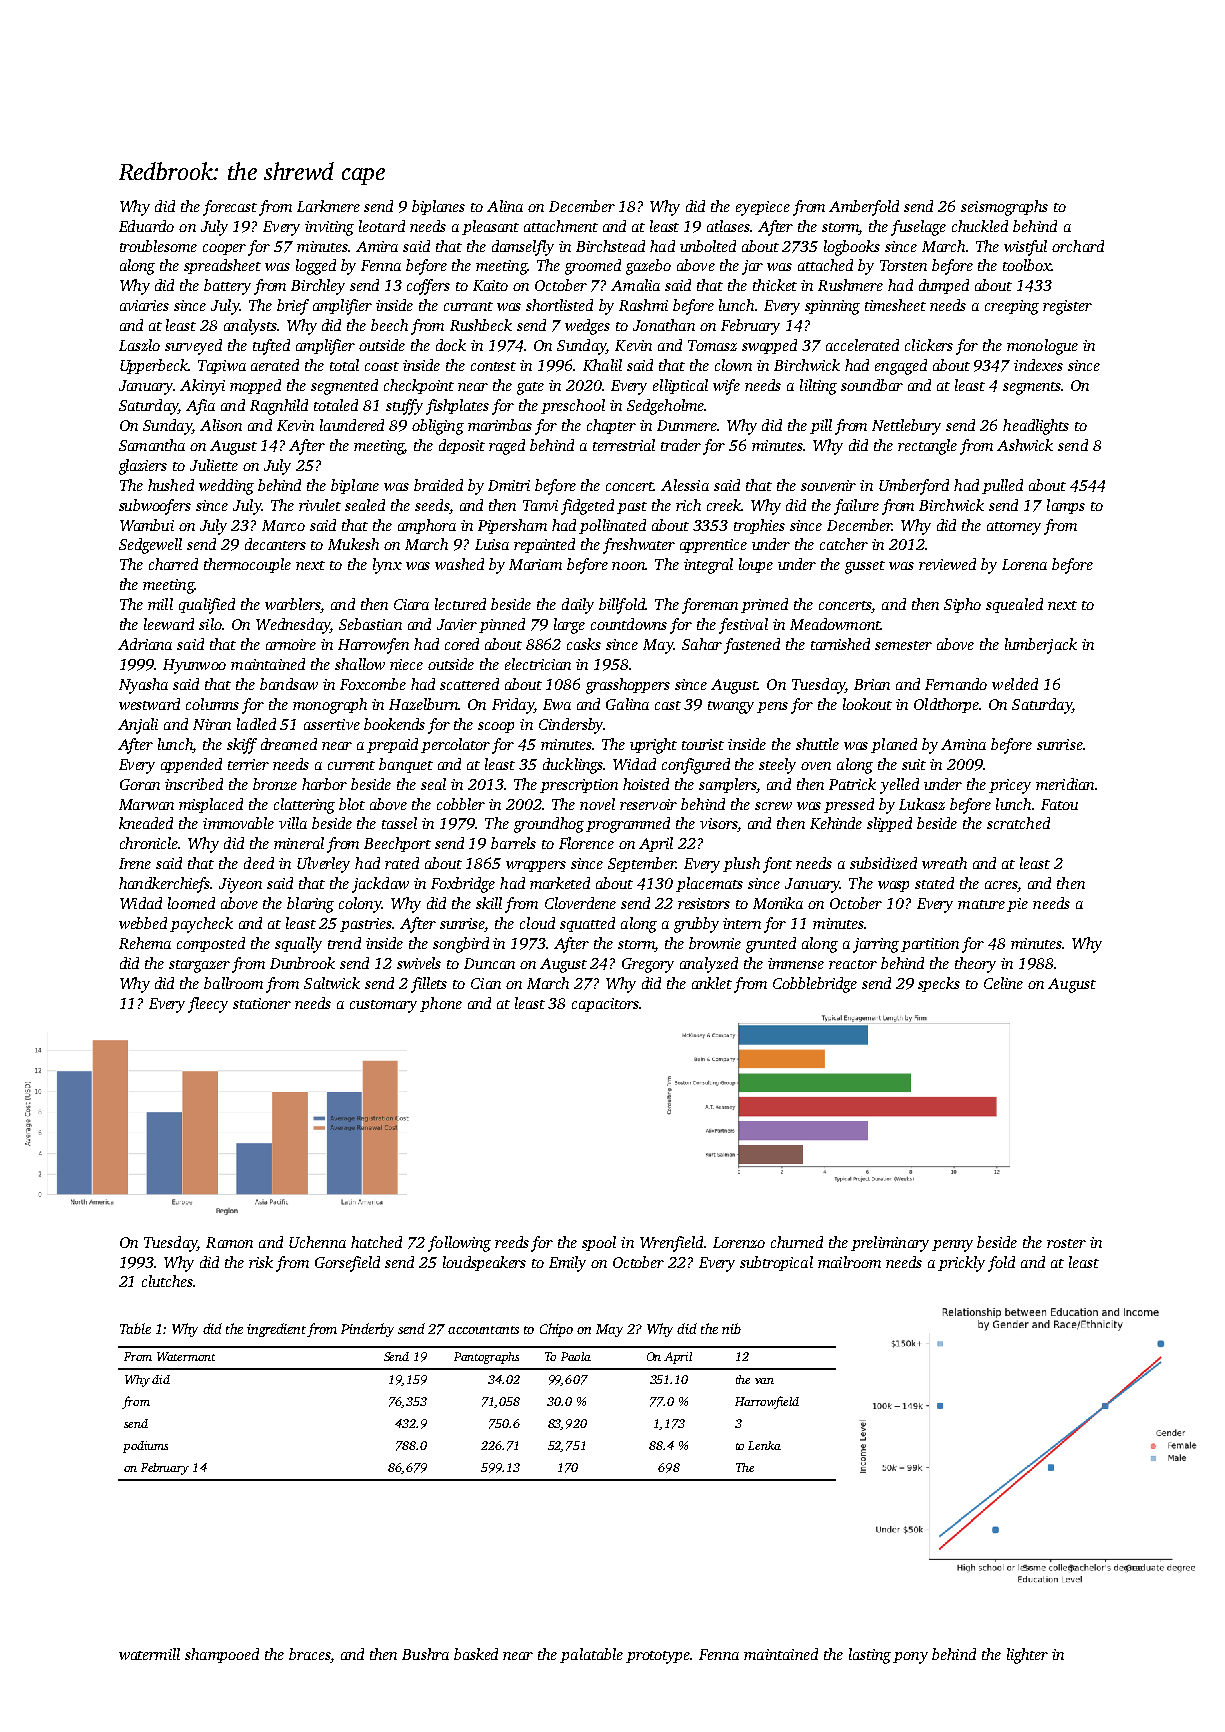 This screenshot has height=1732, width=1225. I want to click on hatched, so click(376, 1242).
